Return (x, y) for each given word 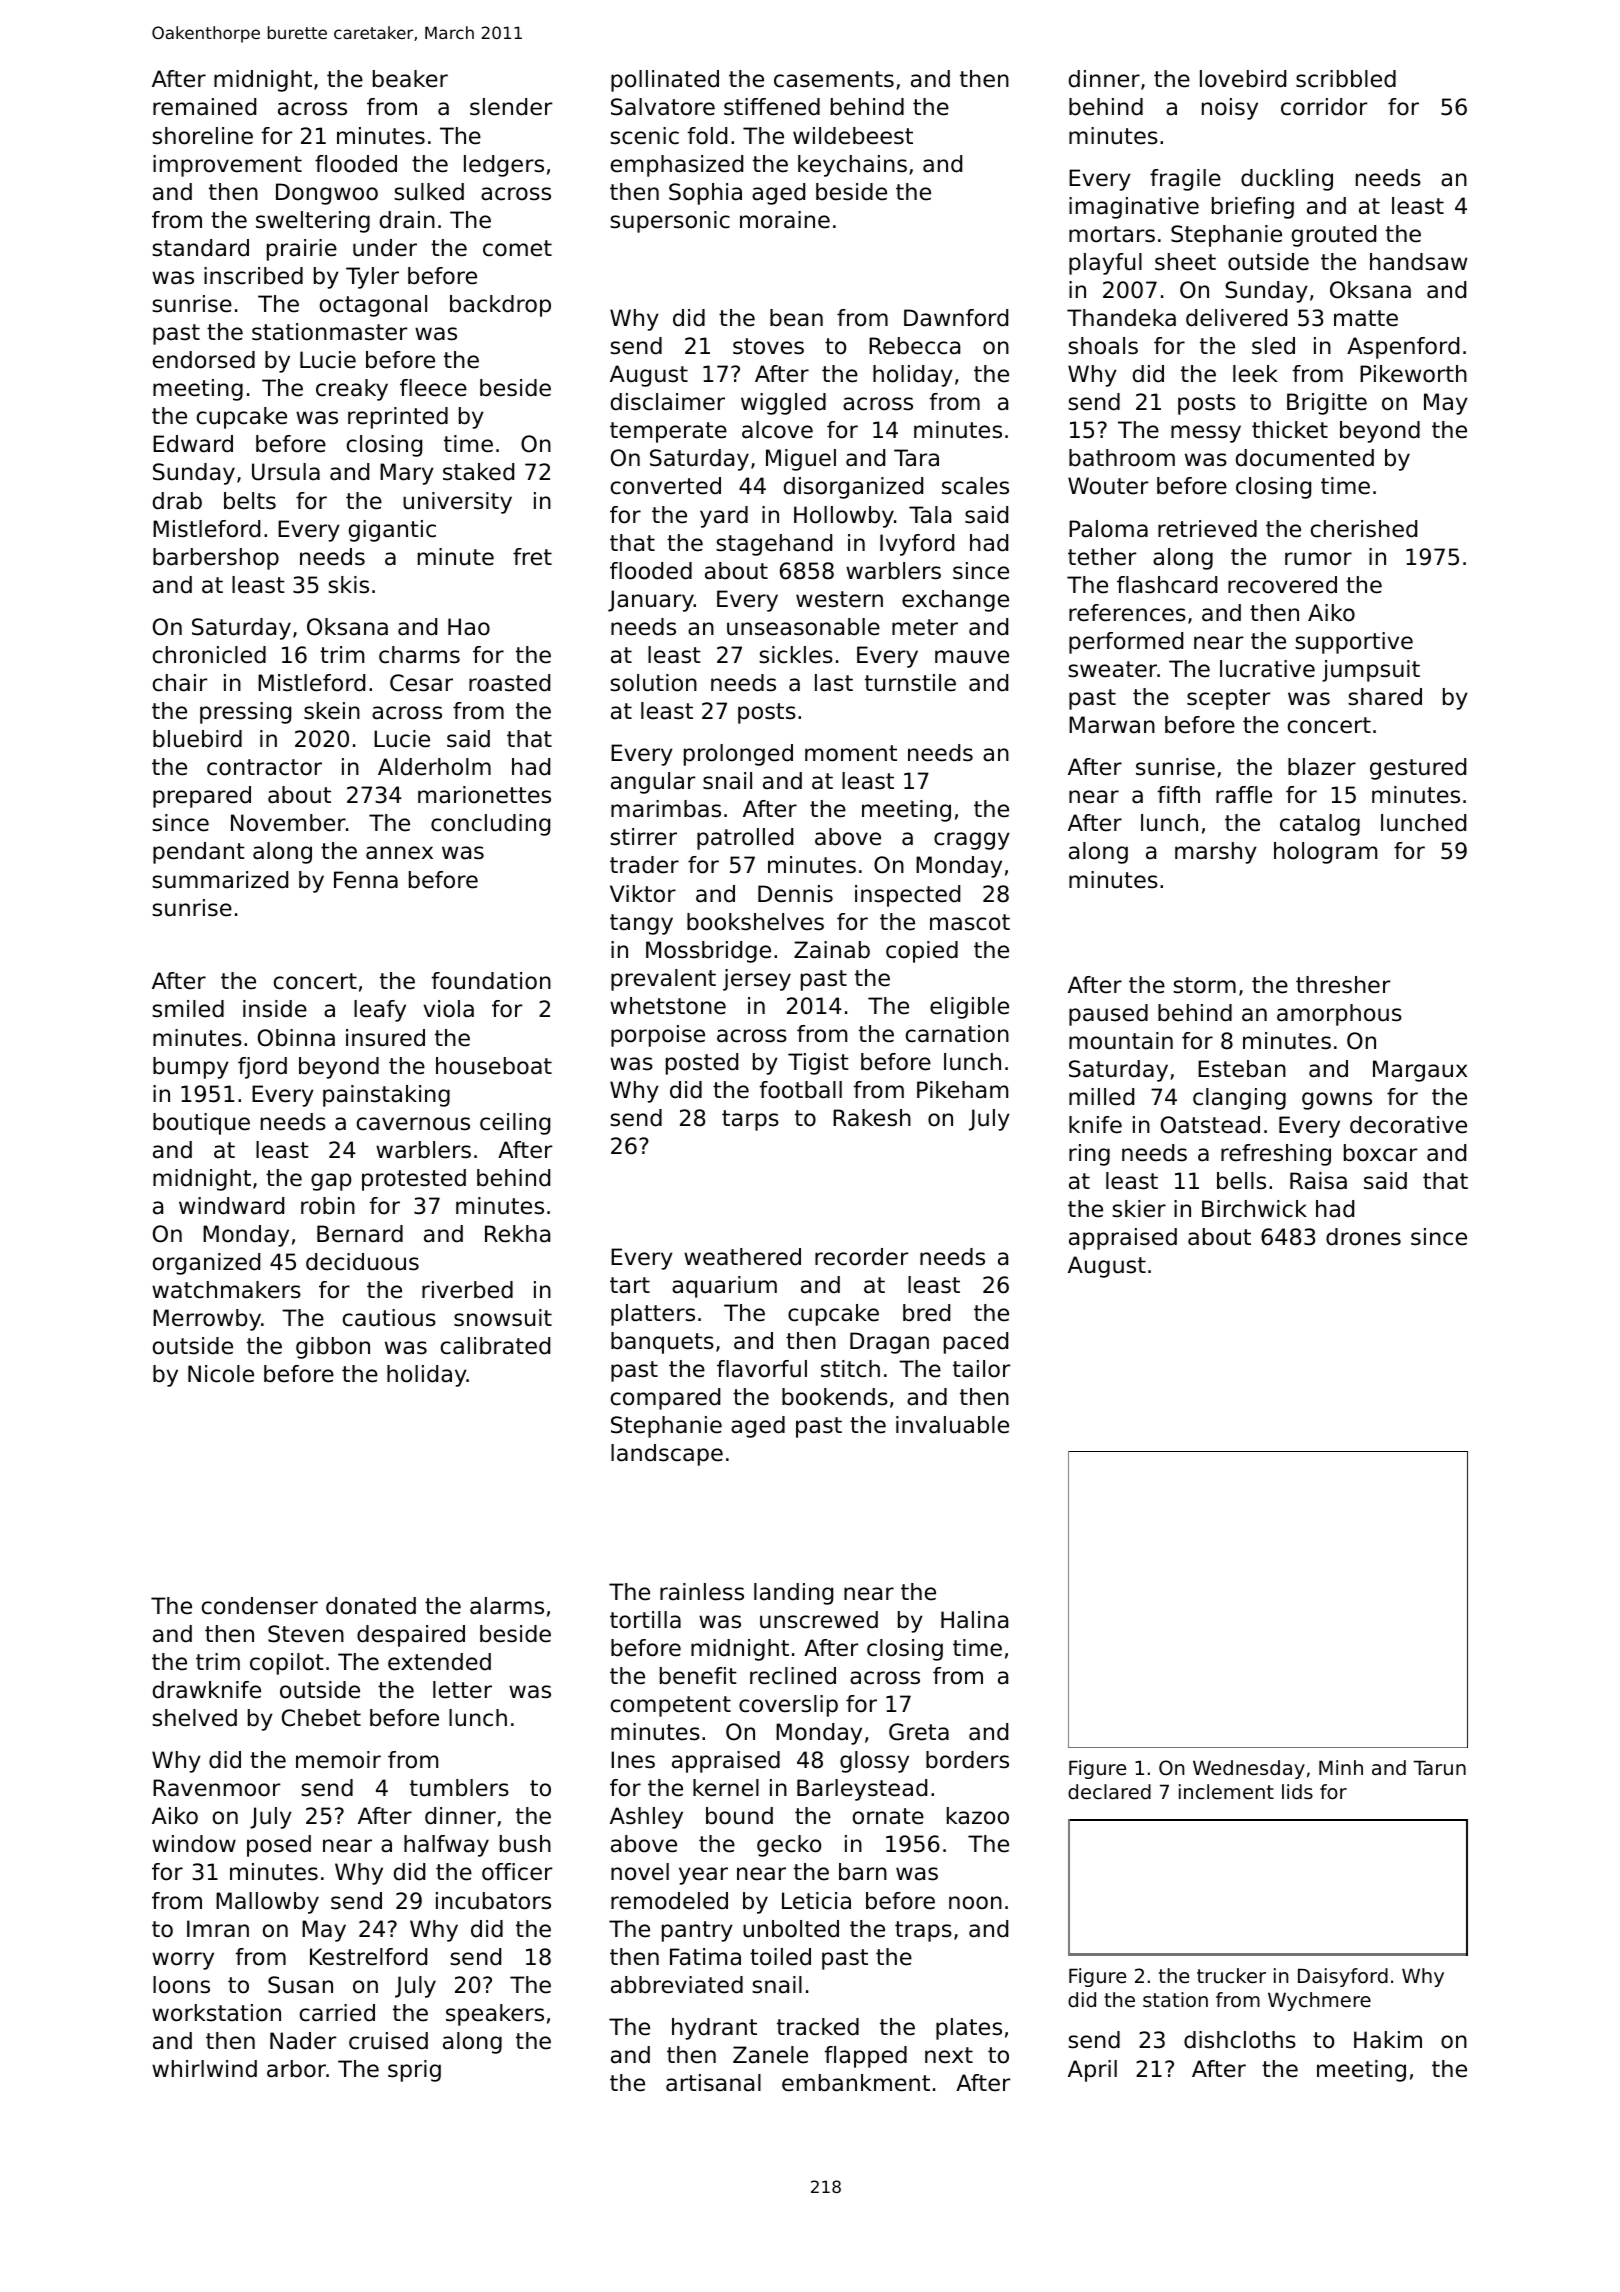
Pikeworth (1413, 374)
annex (399, 853)
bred (926, 1313)
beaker (410, 79)
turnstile (910, 683)
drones (1363, 1237)
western (839, 599)
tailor (981, 1369)
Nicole (221, 1374)
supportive (1354, 643)
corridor (1324, 107)
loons (181, 1985)
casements (834, 79)
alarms (507, 1606)
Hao (469, 627)
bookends (835, 1397)
